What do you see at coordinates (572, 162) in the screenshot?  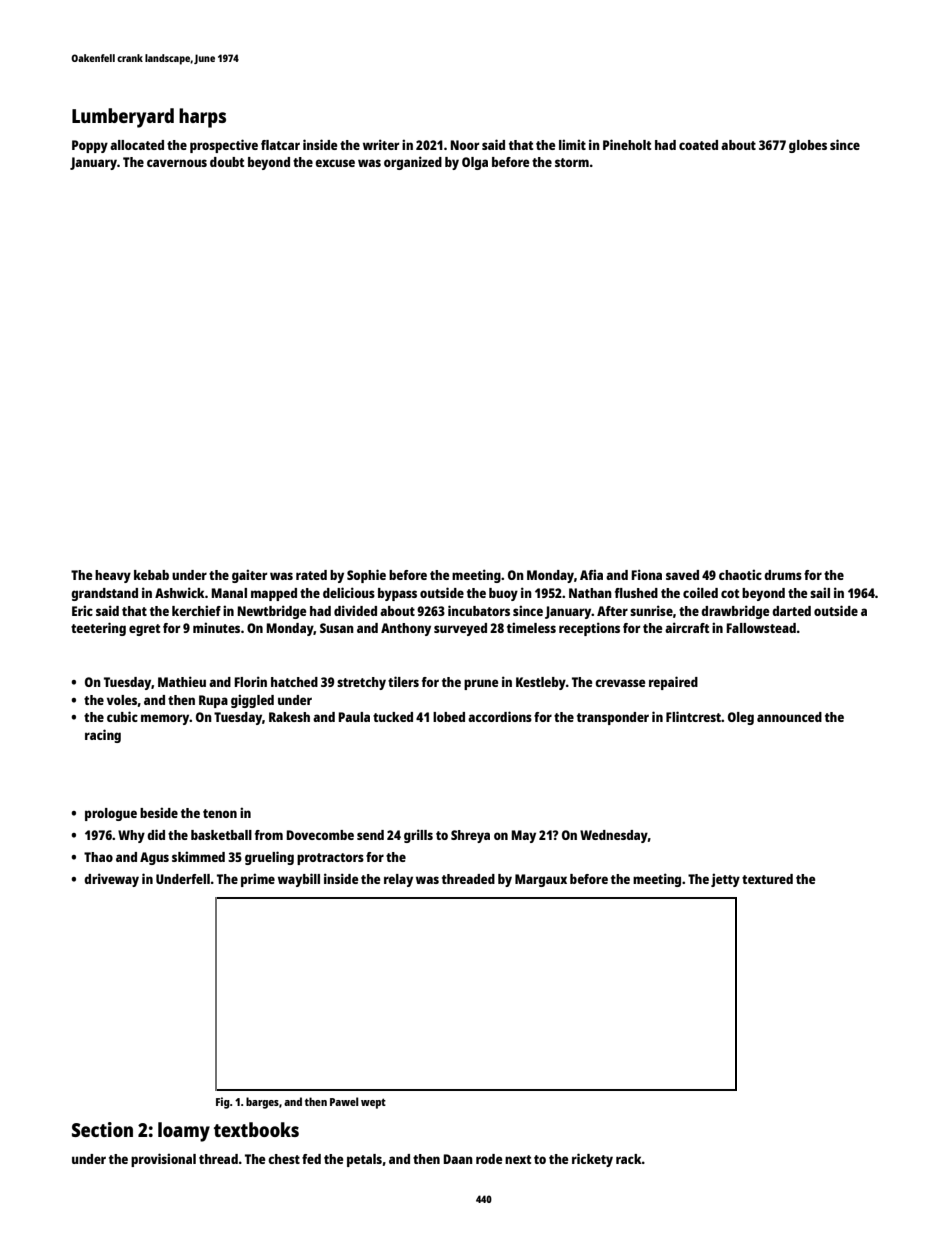 I see `storm` at bounding box center [572, 162].
